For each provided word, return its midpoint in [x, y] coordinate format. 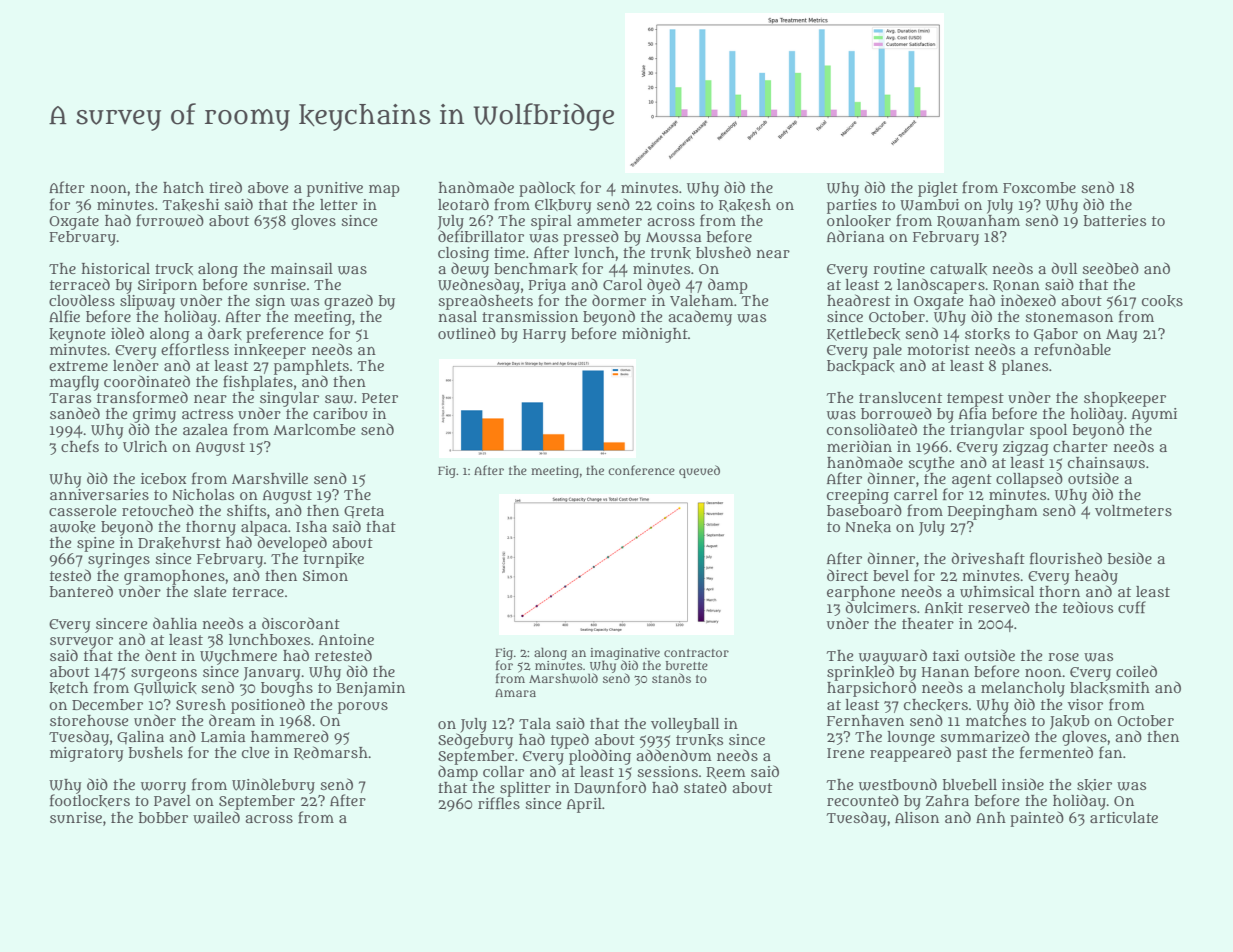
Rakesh [745, 205]
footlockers [90, 800]
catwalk [958, 269]
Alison [917, 817]
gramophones [174, 577]
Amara [515, 693]
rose [1063, 657]
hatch [183, 187]
